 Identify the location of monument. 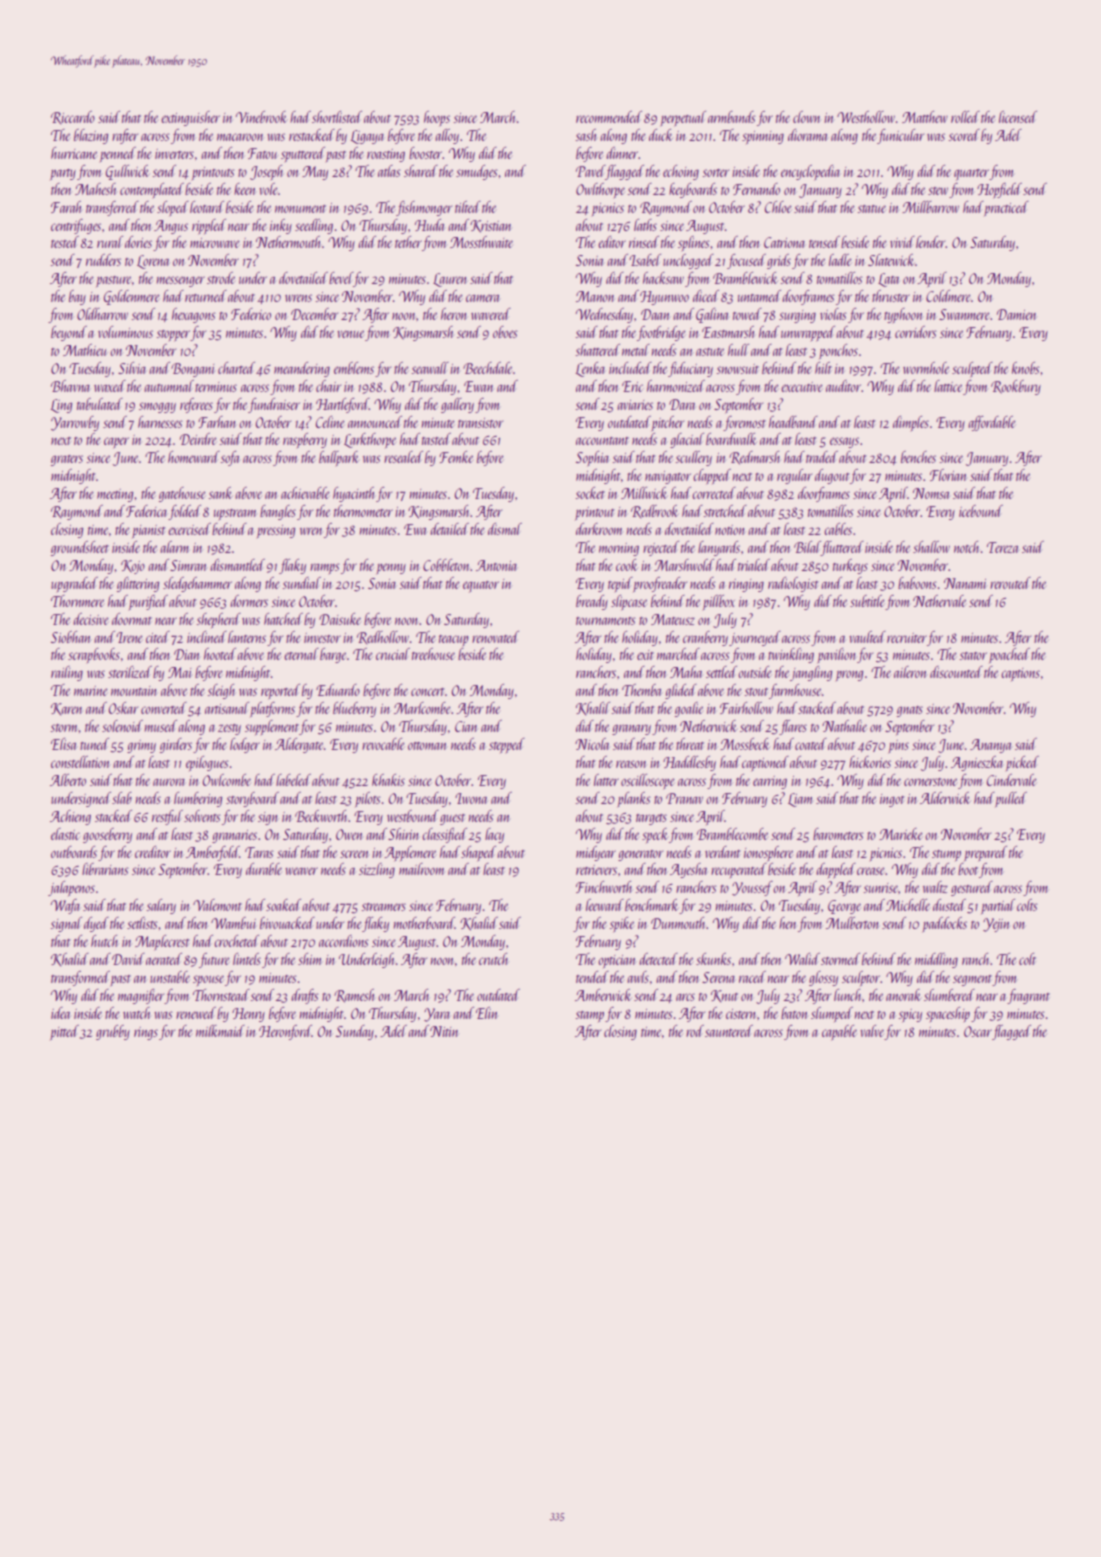
(300, 209).
